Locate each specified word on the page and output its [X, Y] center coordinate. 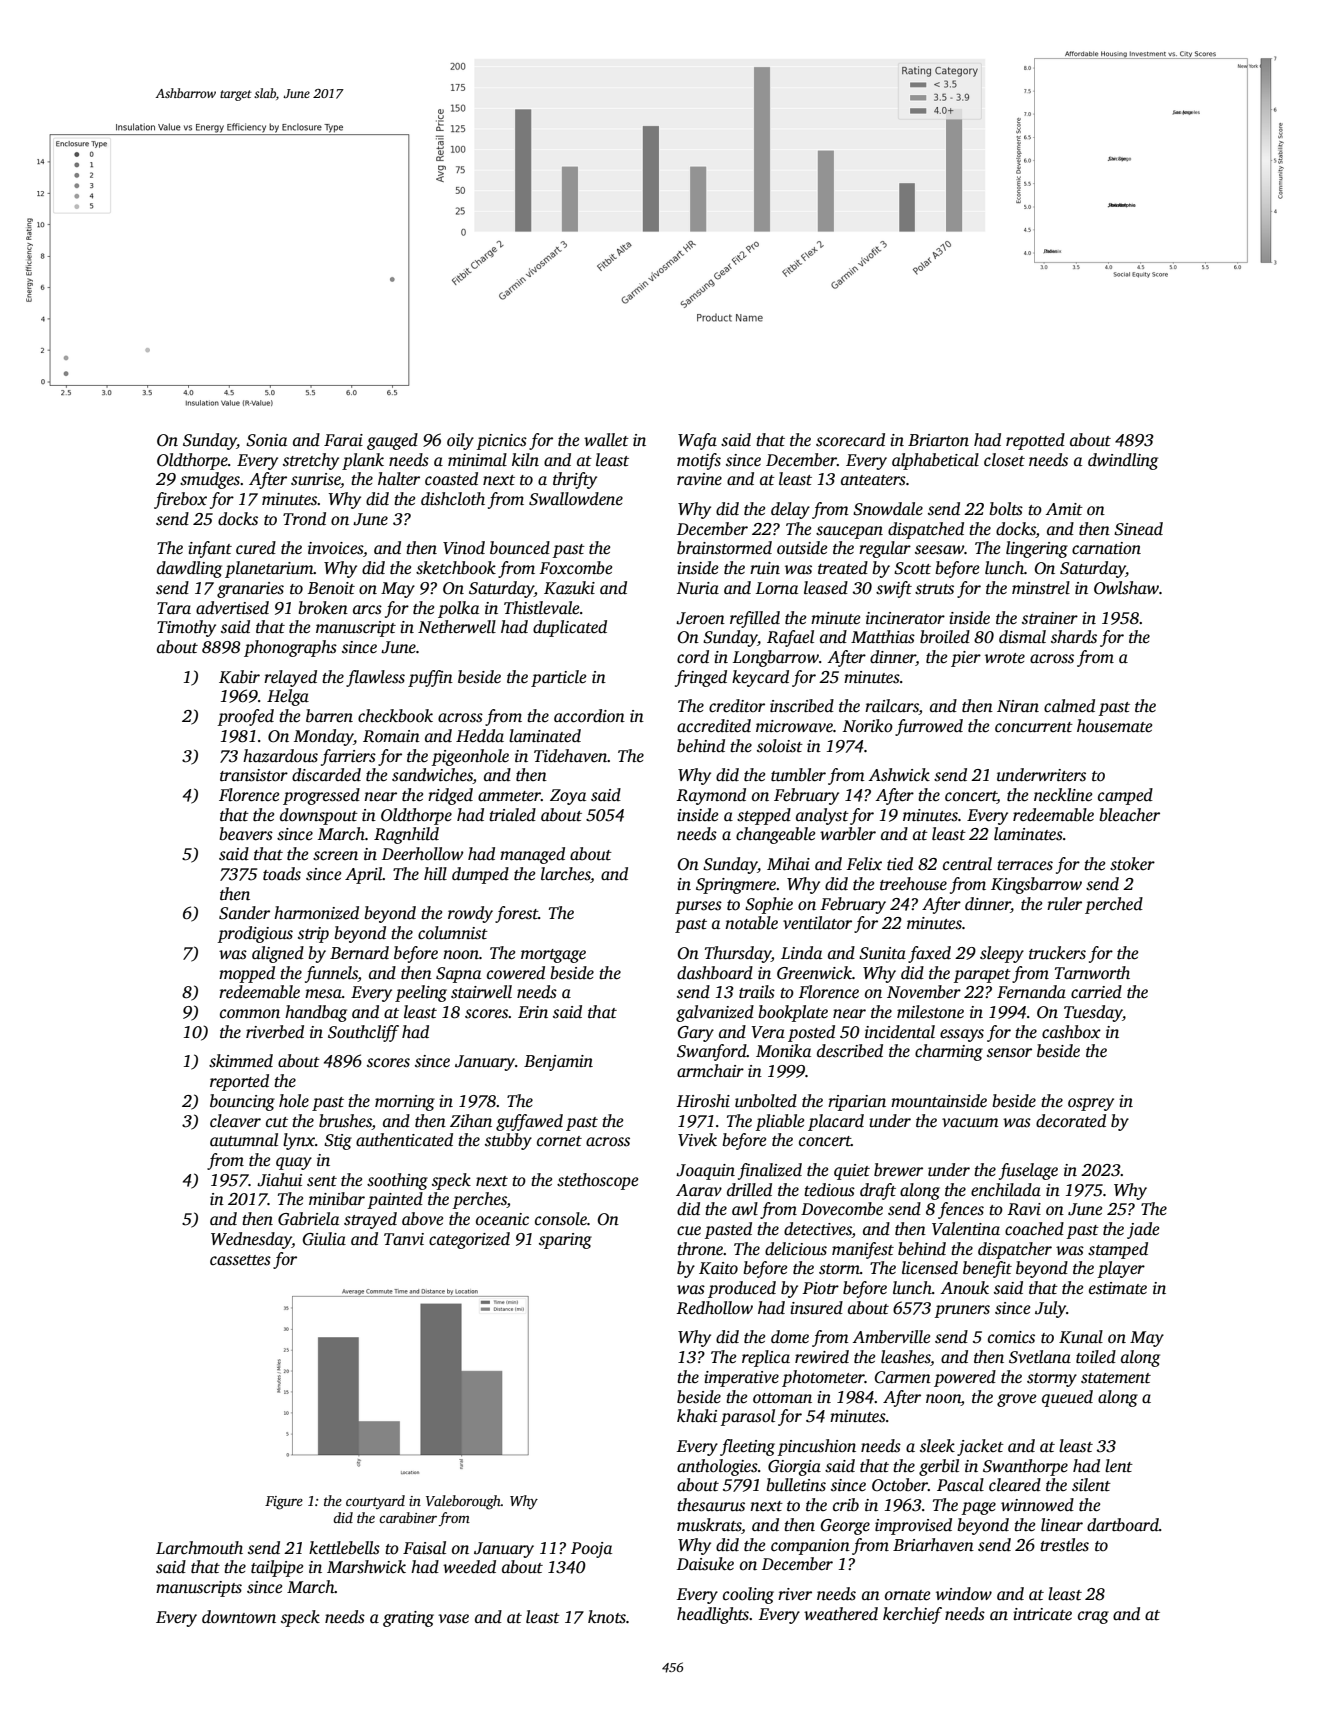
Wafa [697, 441]
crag [1093, 1617]
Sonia [266, 440]
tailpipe [277, 1568]
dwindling [1123, 461]
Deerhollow [423, 854]
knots [607, 1617]
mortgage [553, 956]
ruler [1064, 904]
